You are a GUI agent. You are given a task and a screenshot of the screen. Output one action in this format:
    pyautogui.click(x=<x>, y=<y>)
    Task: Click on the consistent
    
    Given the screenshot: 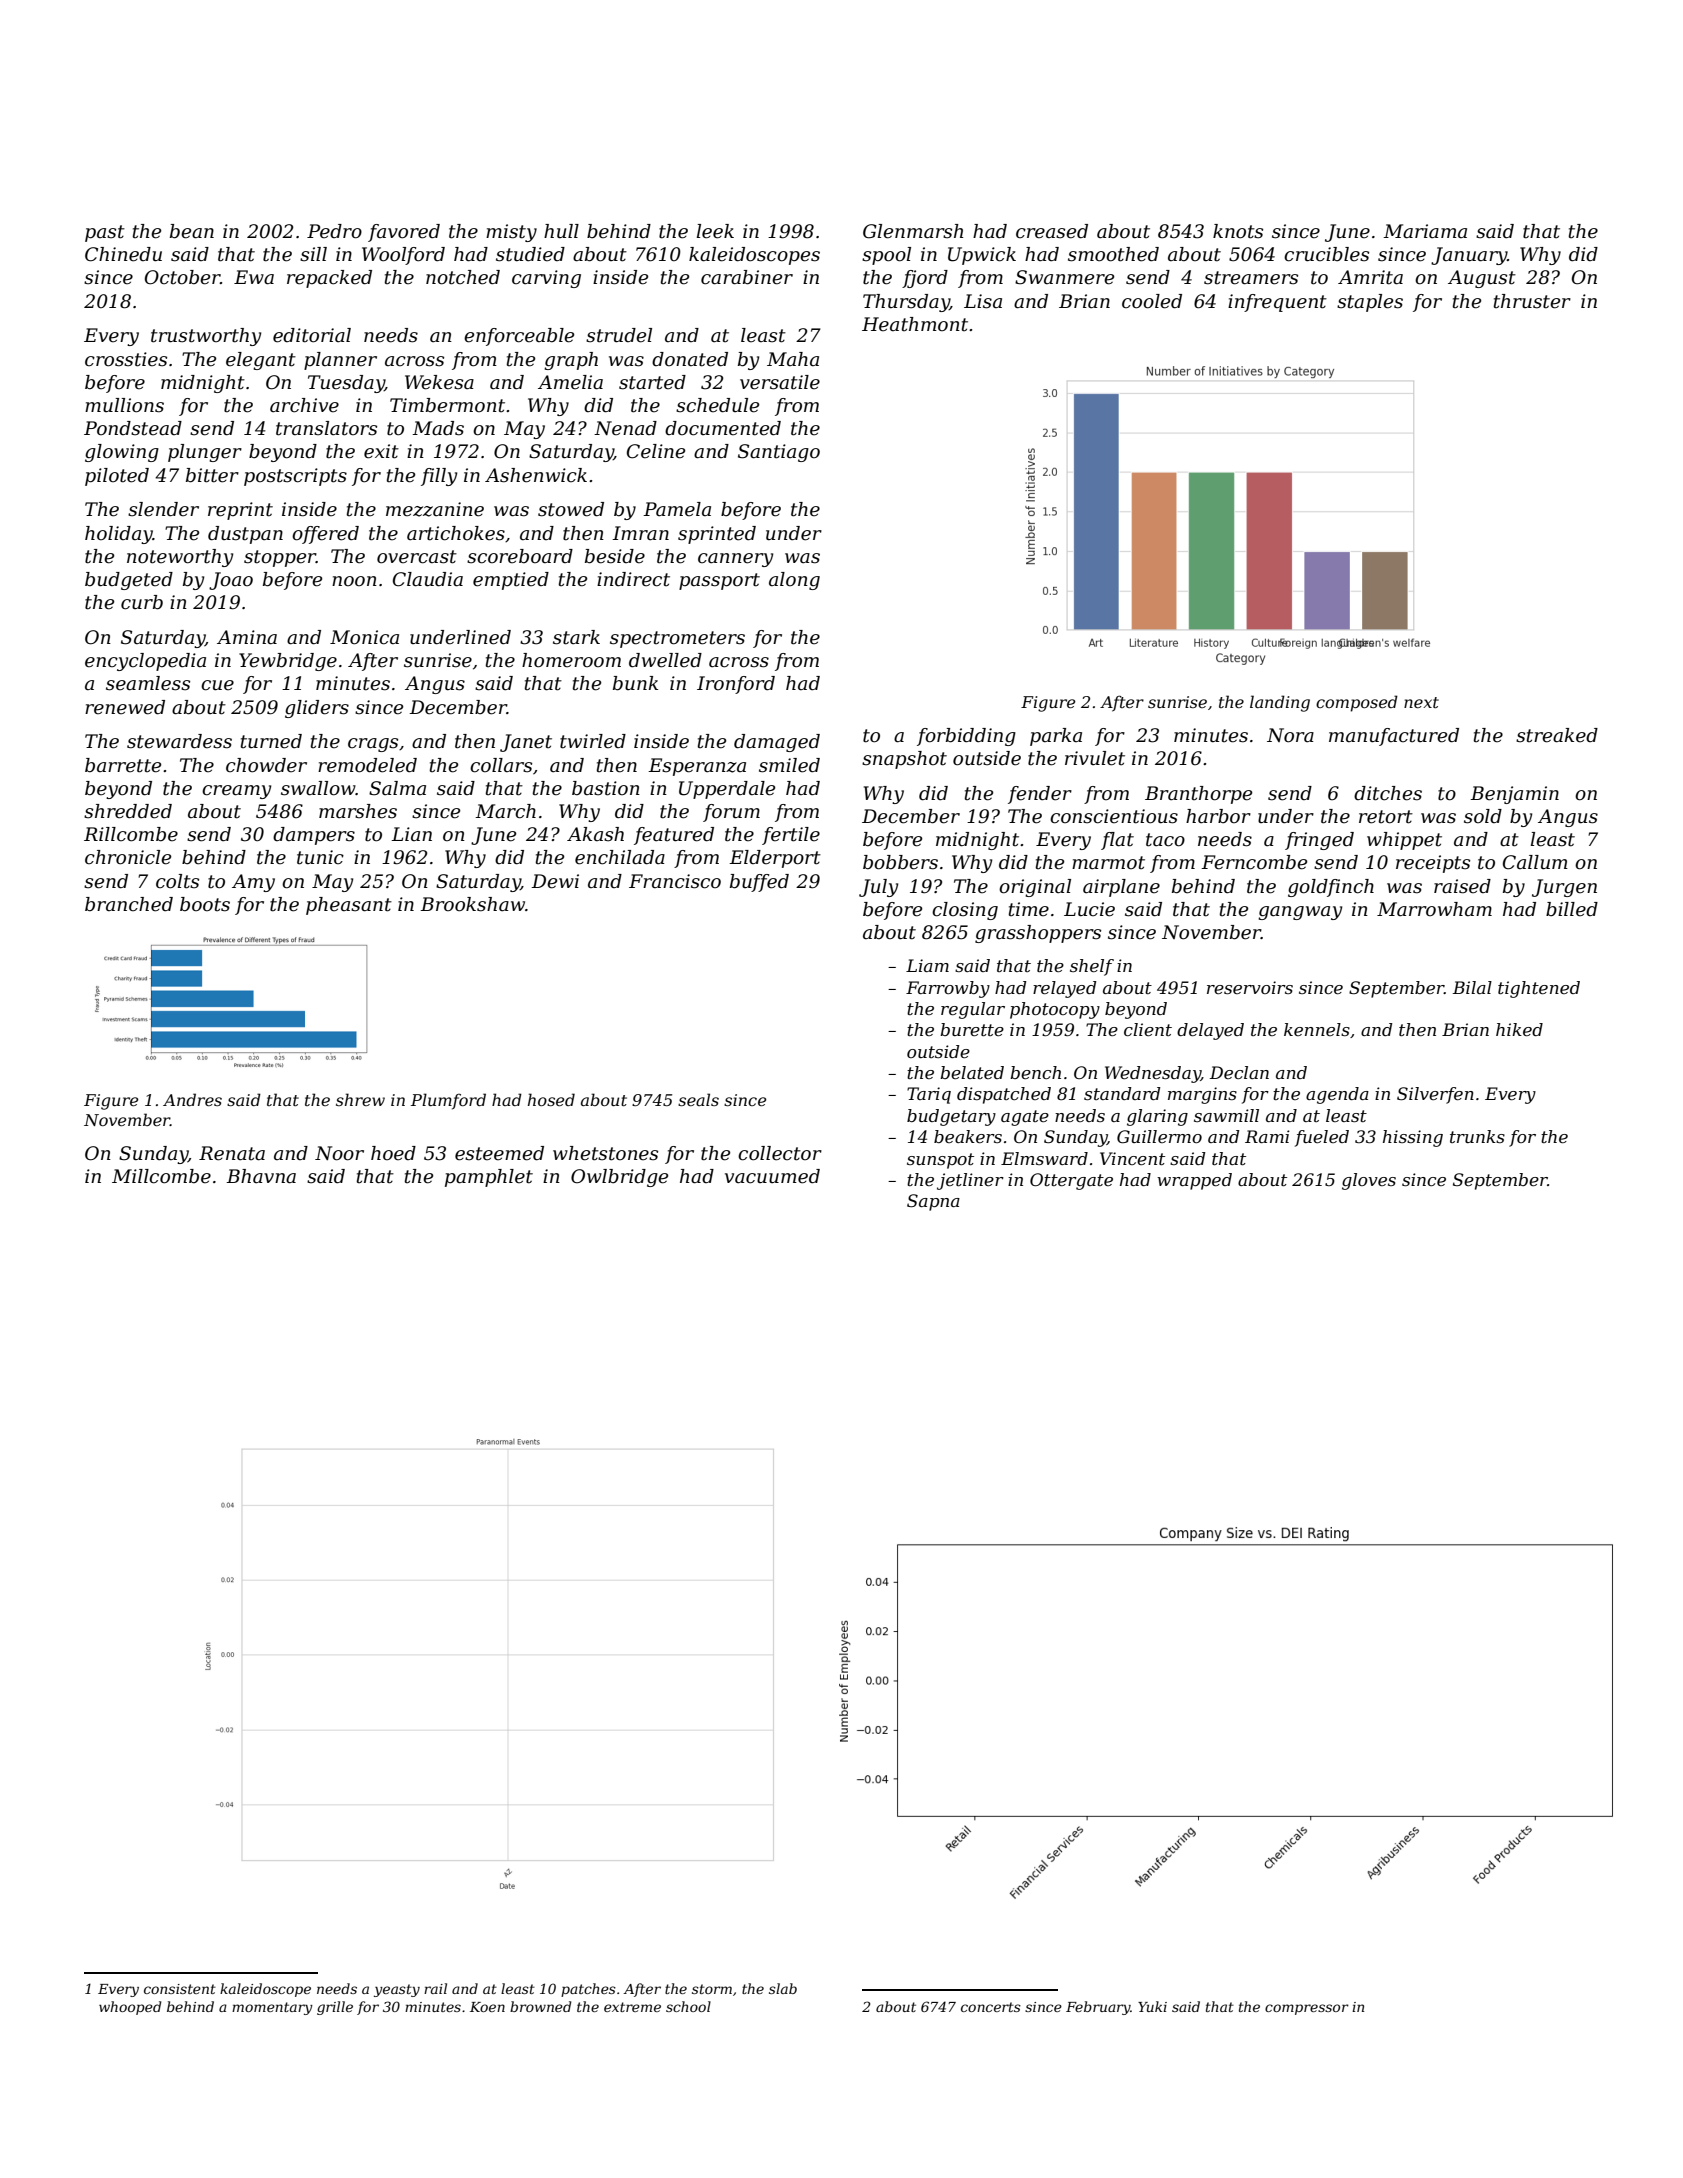 What is the action you would take?
    pyautogui.click(x=180, y=1989)
